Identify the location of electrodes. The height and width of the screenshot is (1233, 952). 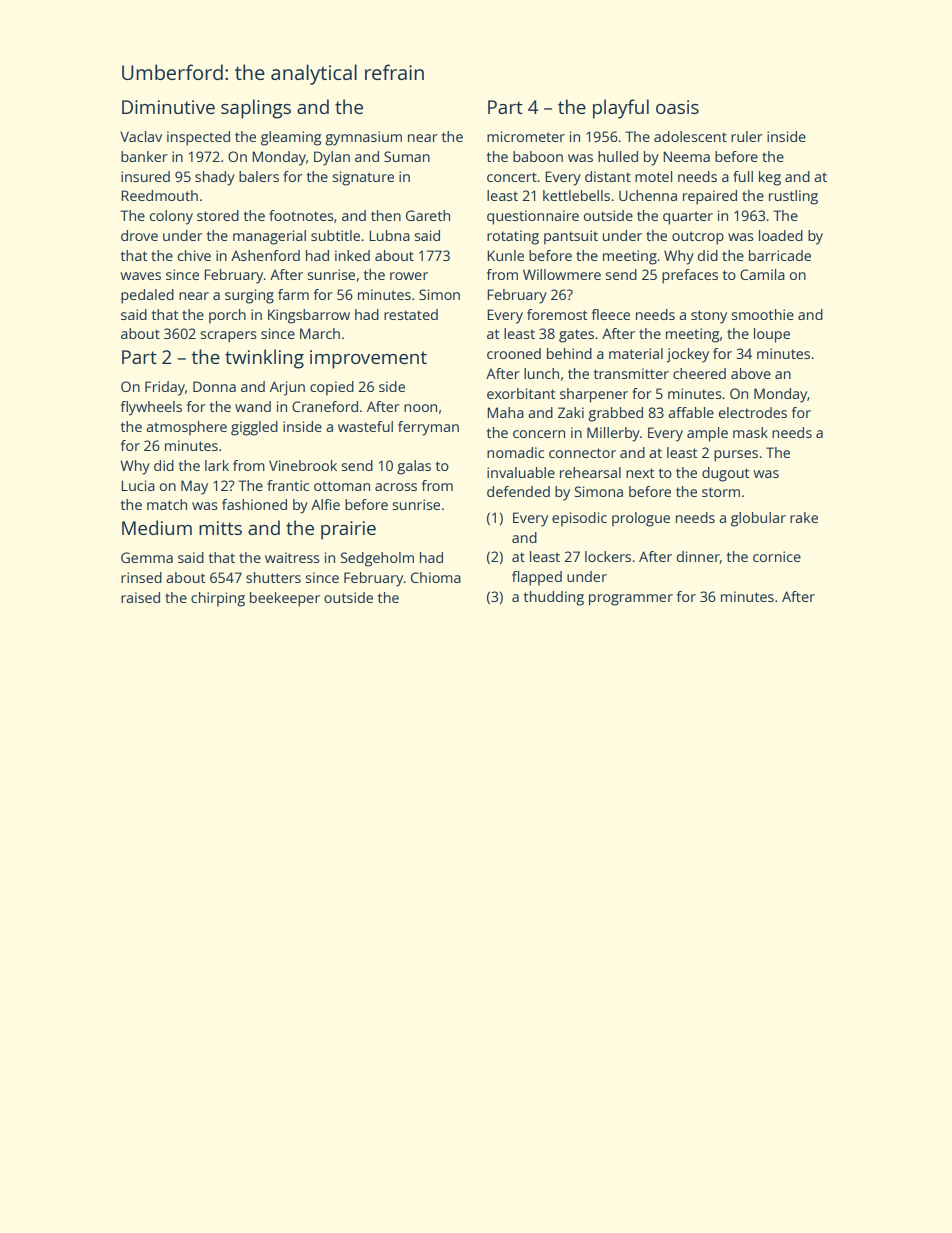
(753, 412).
